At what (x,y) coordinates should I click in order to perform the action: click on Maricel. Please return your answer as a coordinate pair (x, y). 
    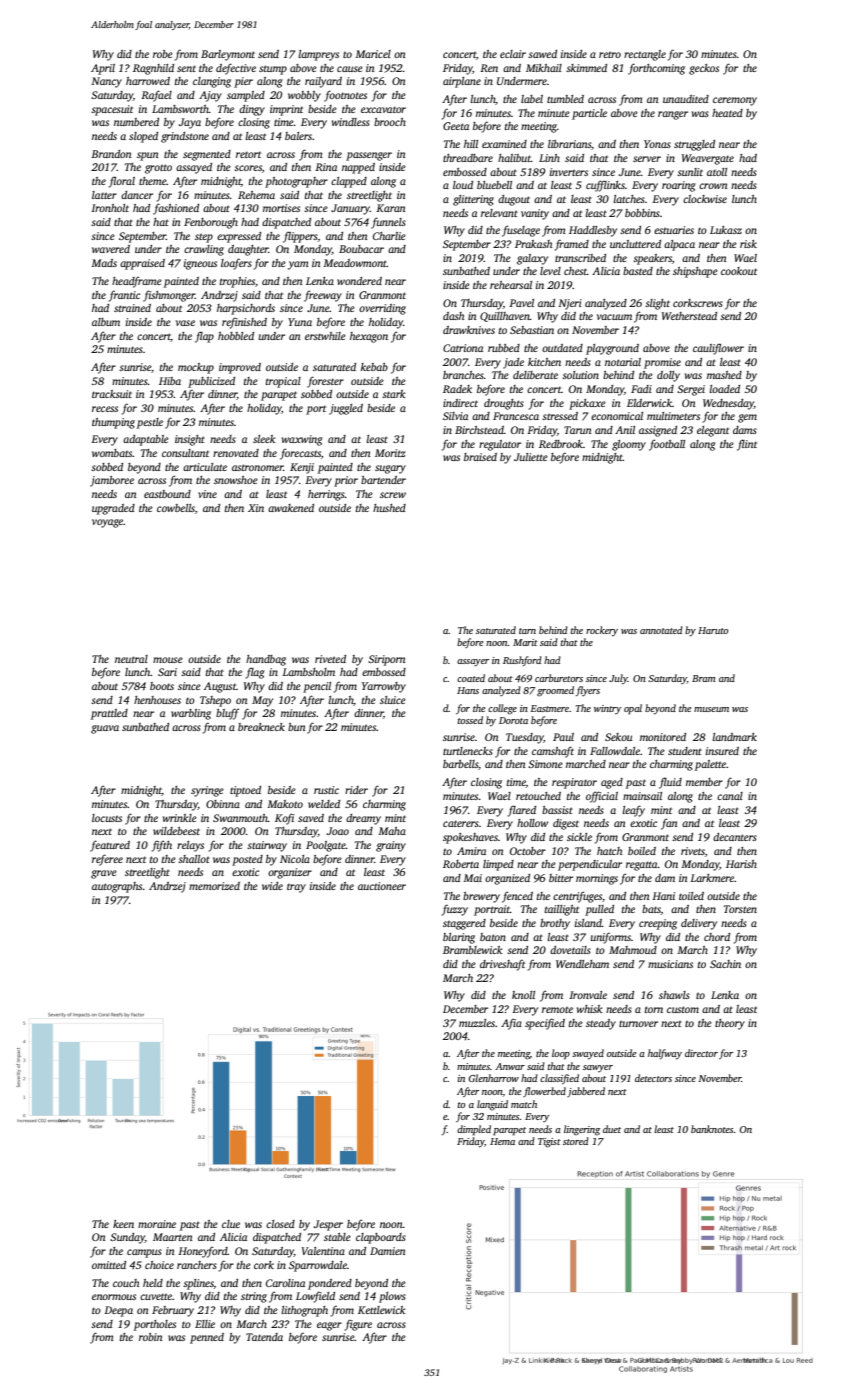
    Looking at the image, I should click on (373, 54).
